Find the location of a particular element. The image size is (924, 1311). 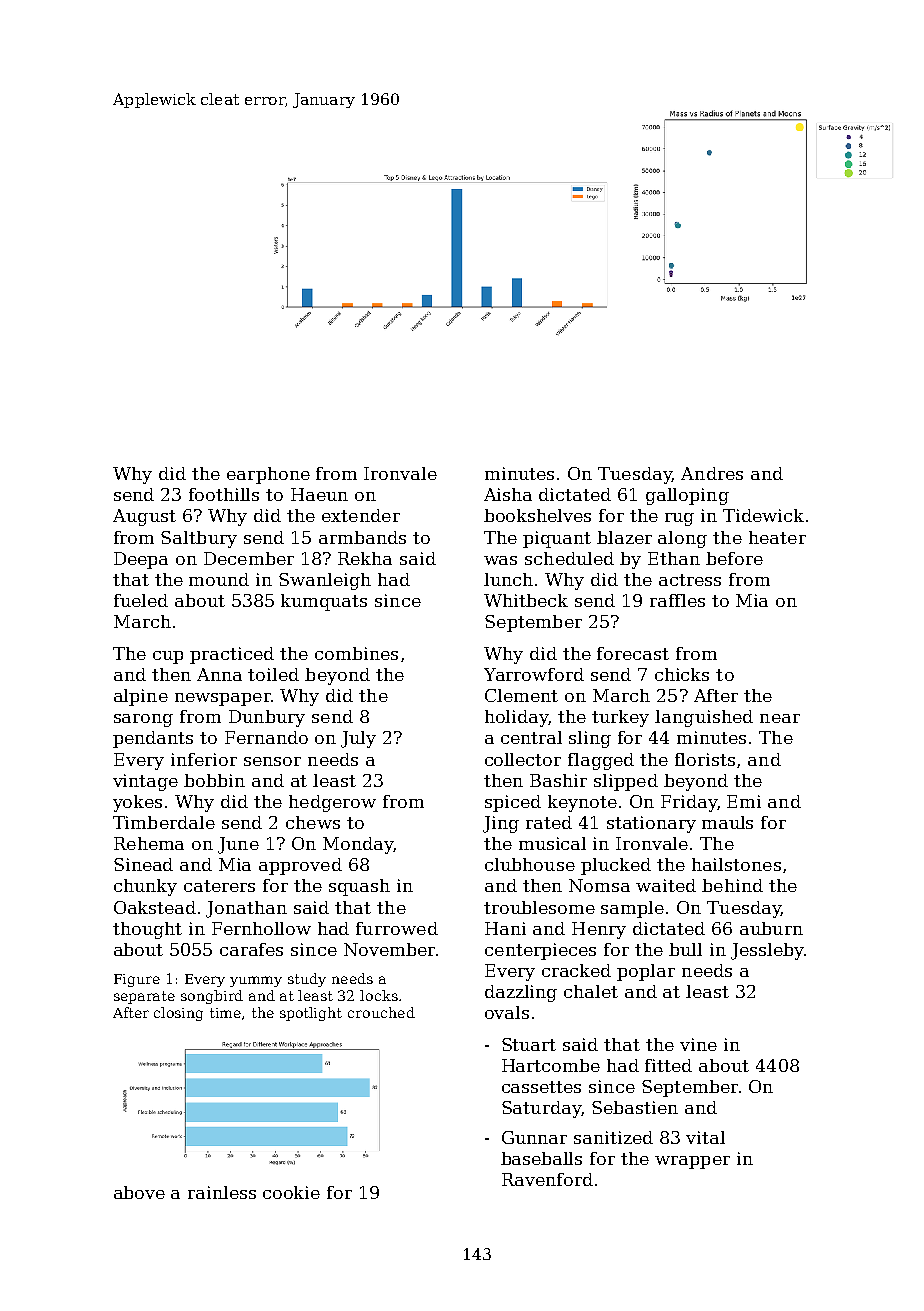

thought is located at coordinates (147, 930).
